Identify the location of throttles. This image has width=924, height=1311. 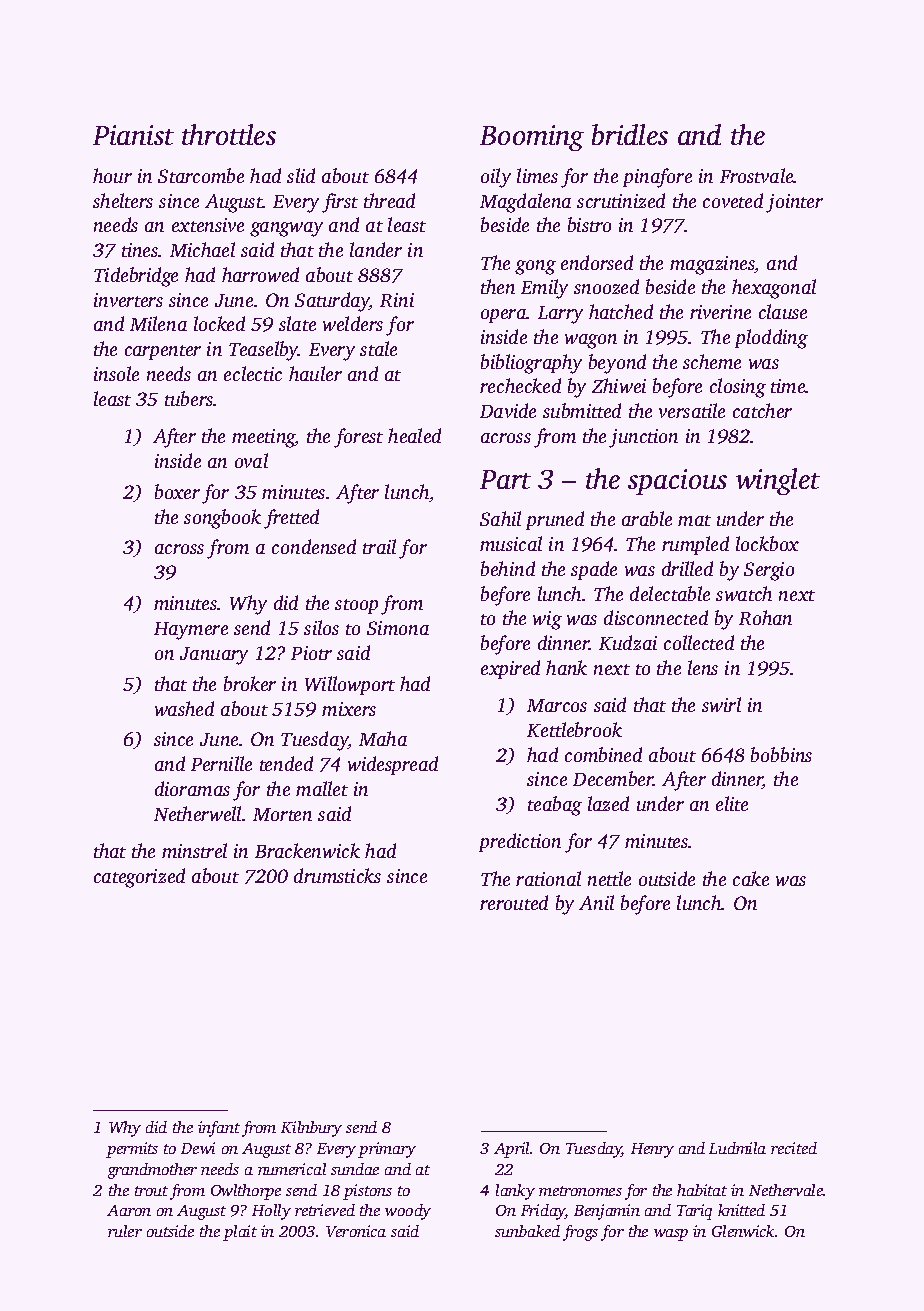
(229, 134).
